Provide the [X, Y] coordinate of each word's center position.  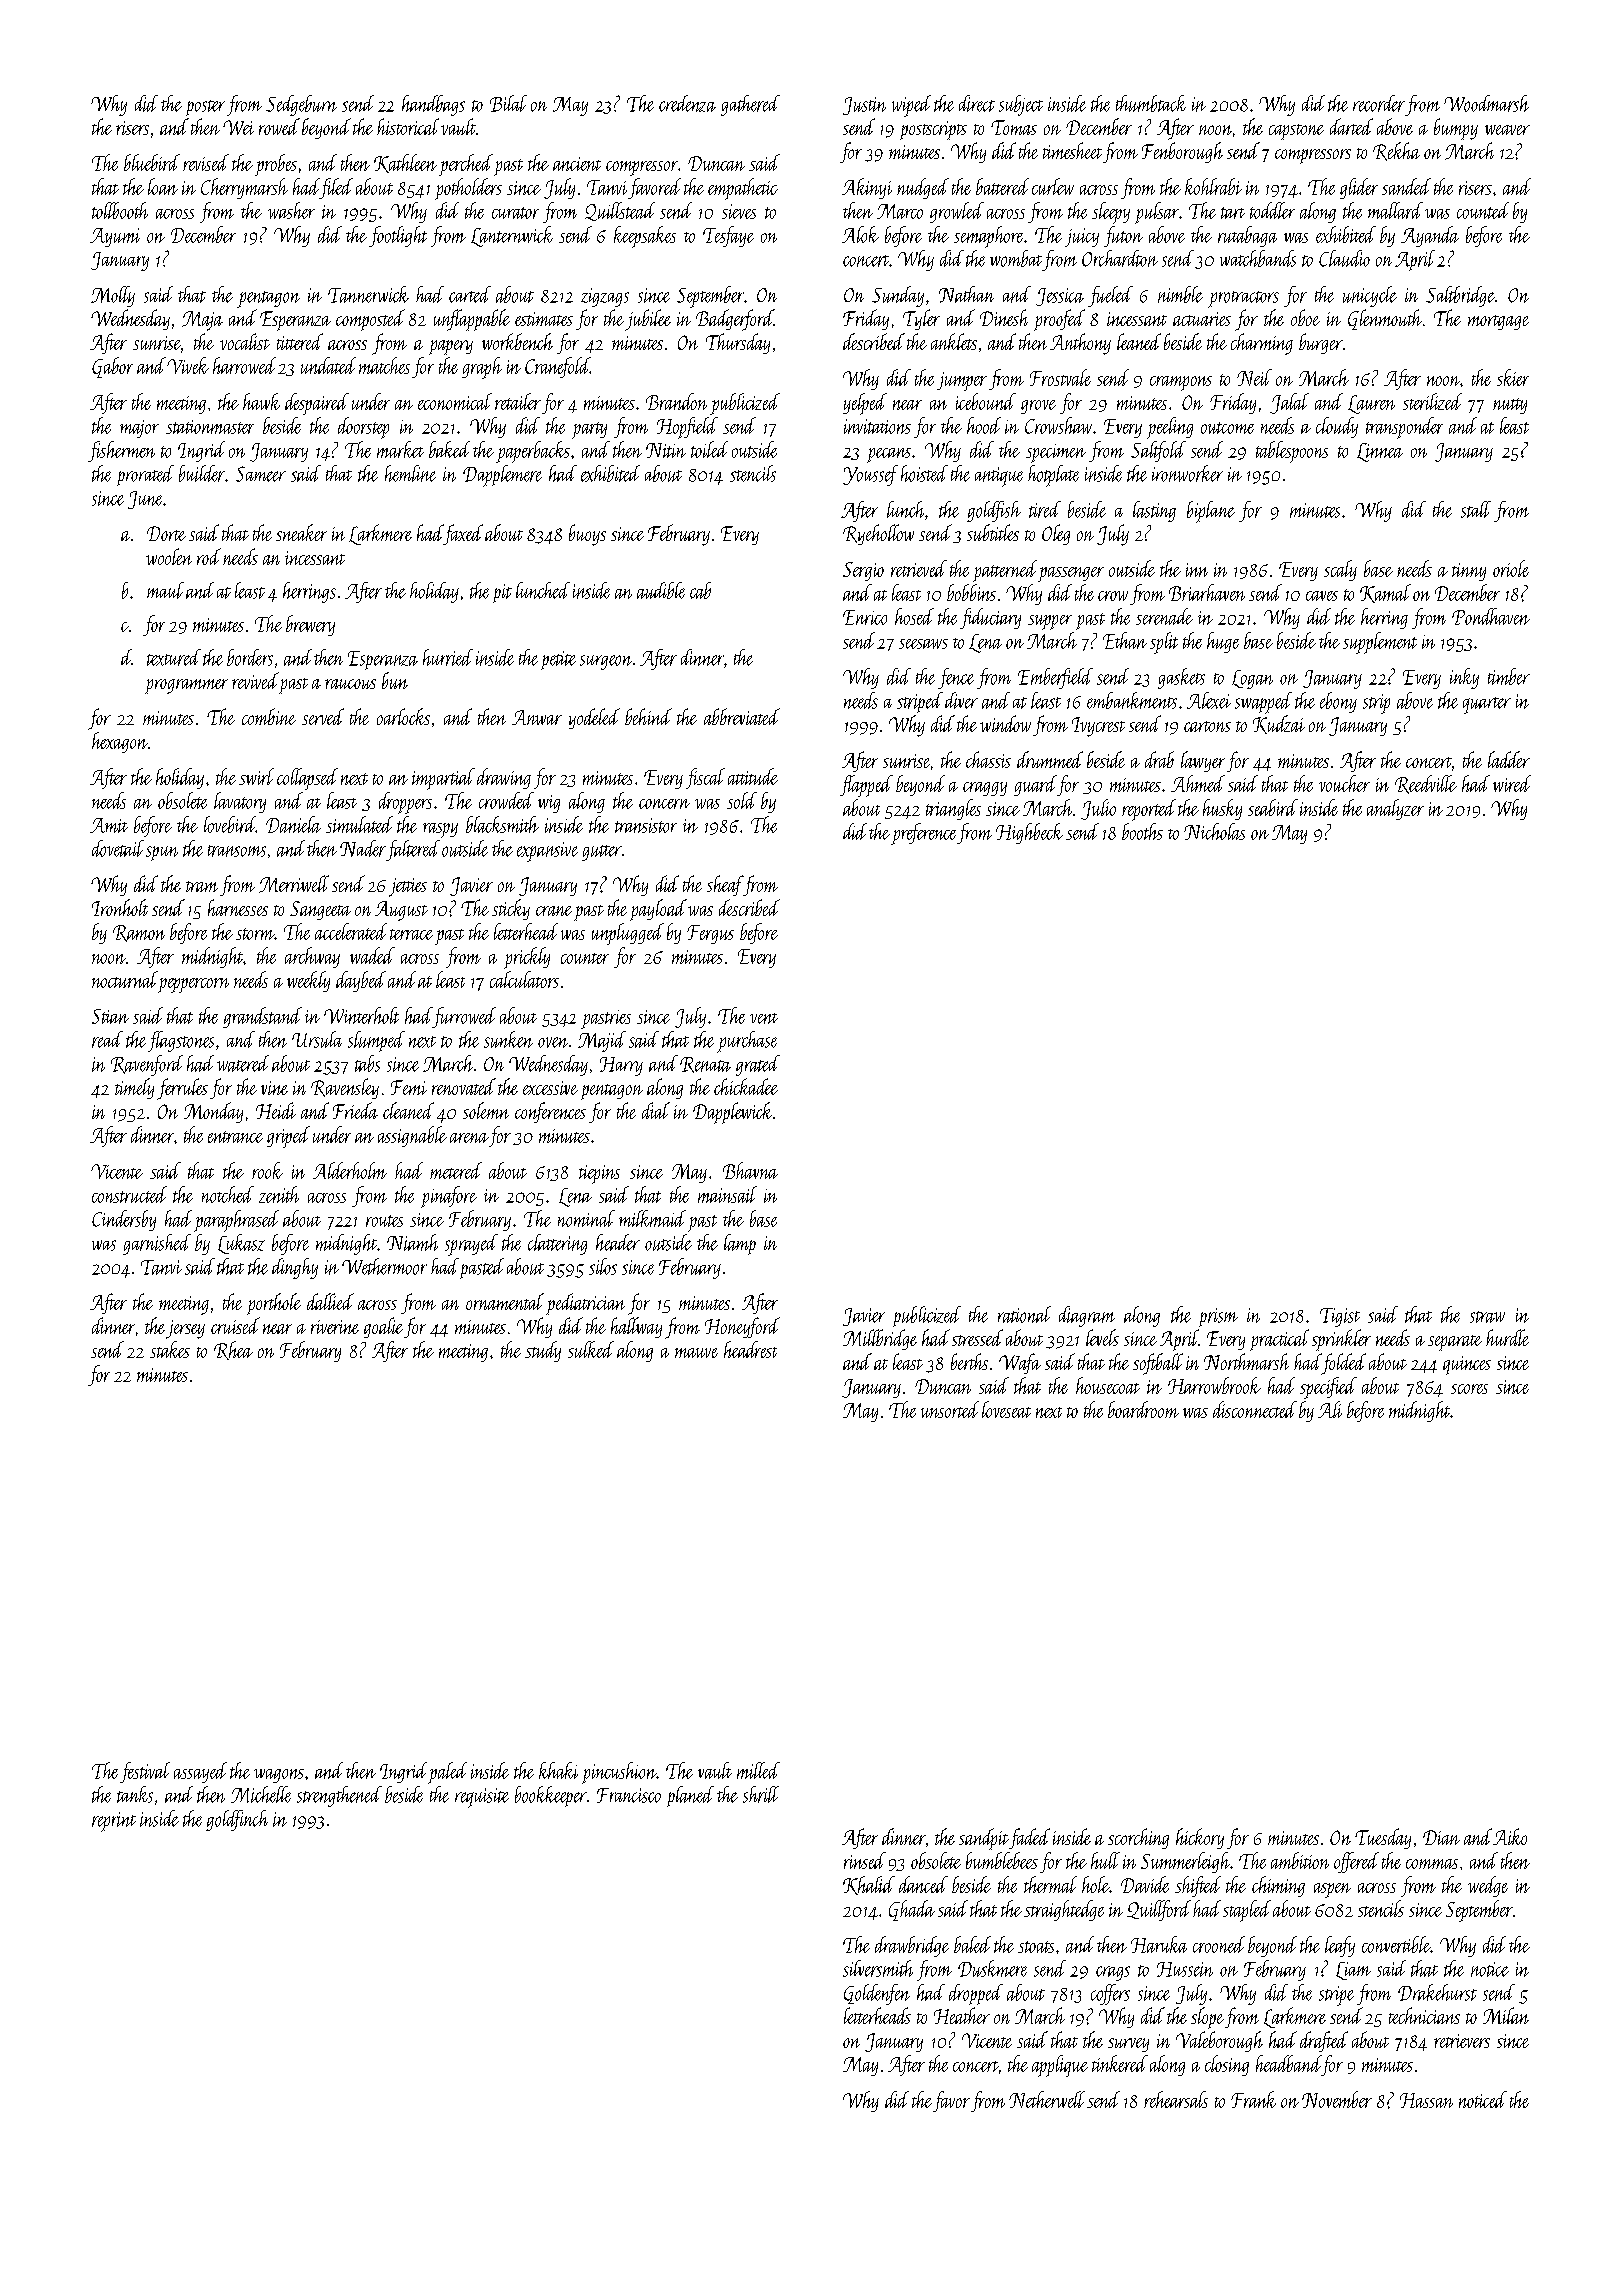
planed [690, 1796]
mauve [696, 1353]
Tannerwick [368, 294]
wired [1512, 783]
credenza [687, 103]
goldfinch [237, 1820]
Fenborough [1182, 152]
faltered [413, 850]
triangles [953, 809]
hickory [1200, 1838]
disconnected [1255, 1409]
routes [384, 1221]
